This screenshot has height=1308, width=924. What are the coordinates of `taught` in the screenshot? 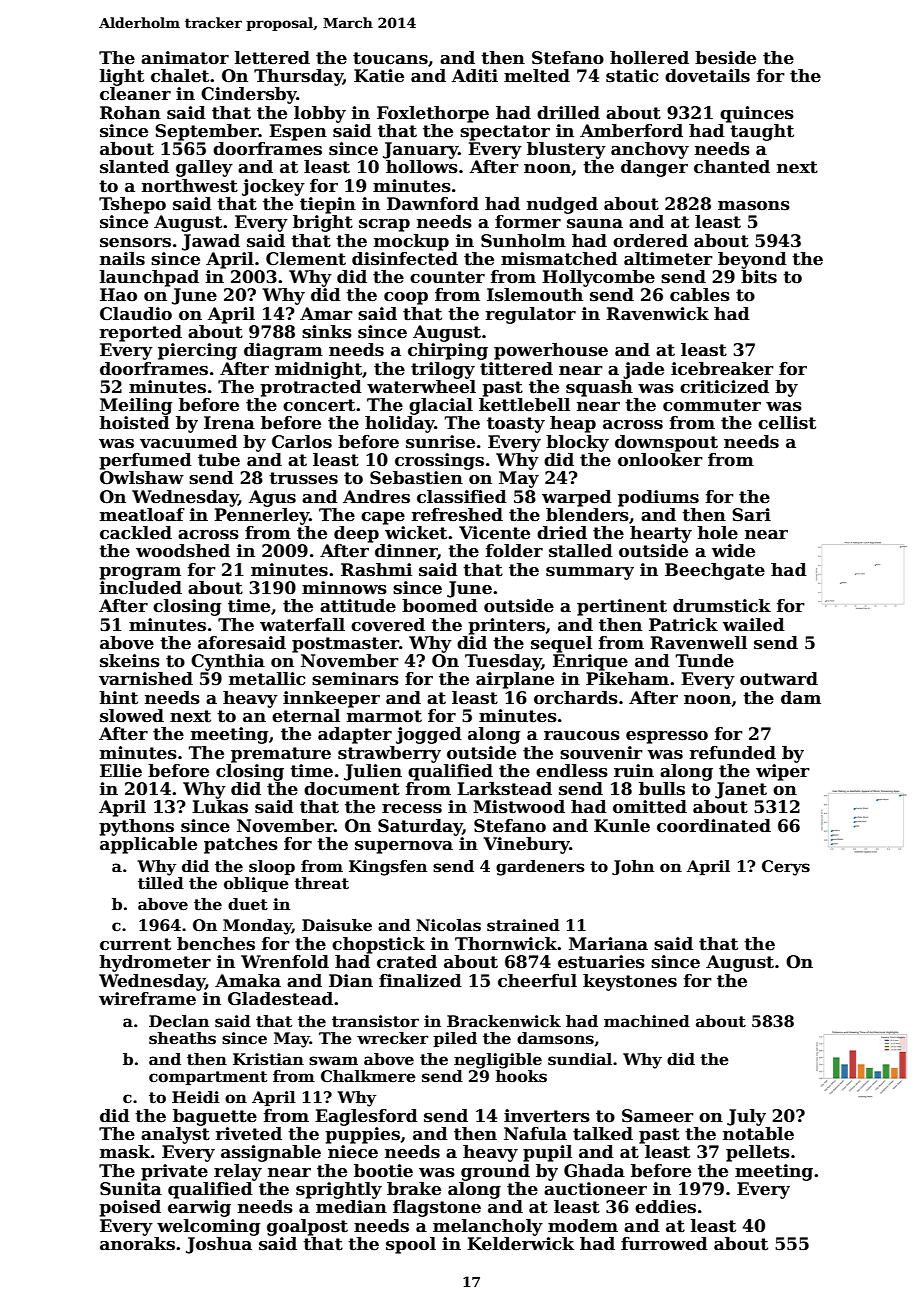 It's located at (762, 132).
